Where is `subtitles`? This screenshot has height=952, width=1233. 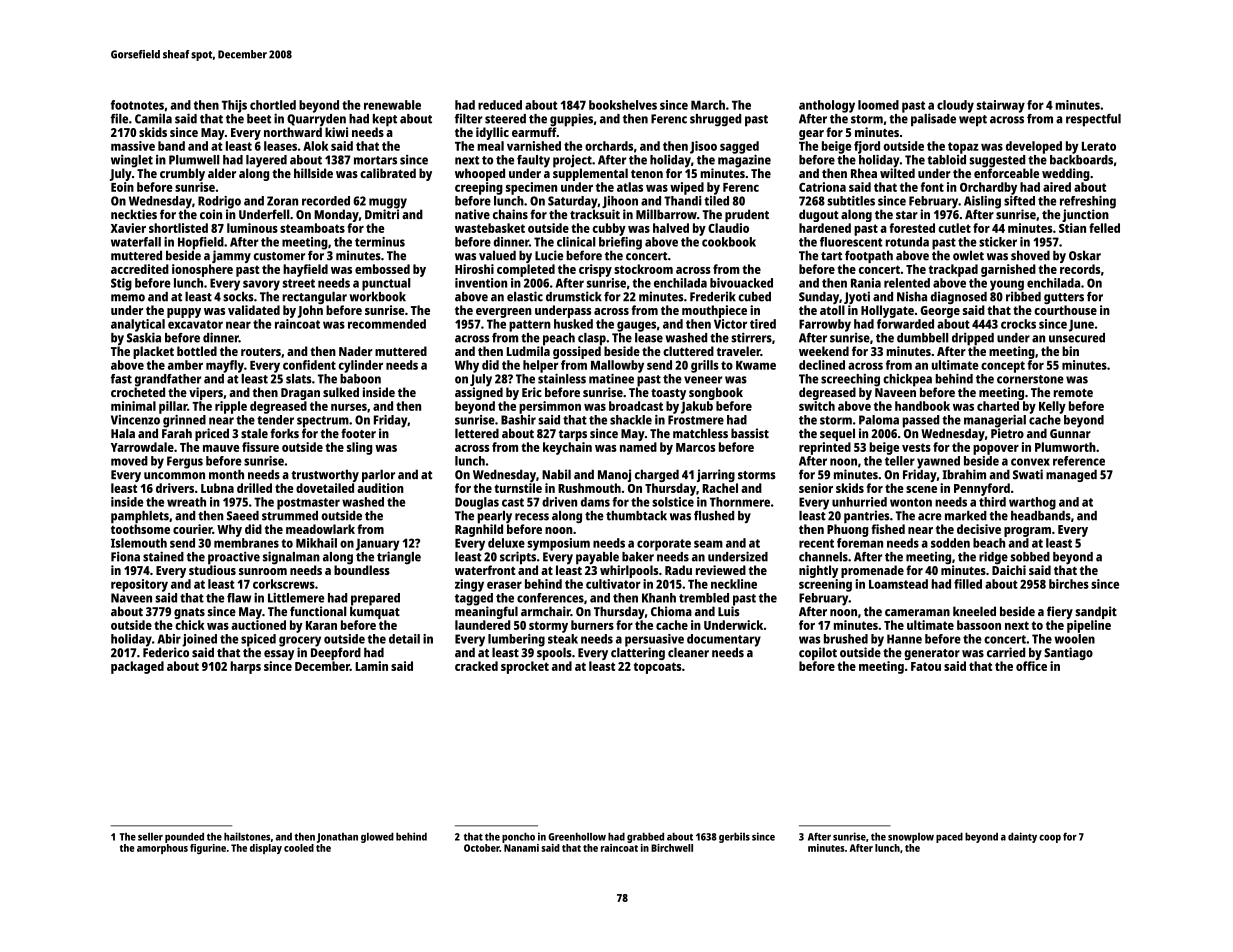 subtitles is located at coordinates (851, 201).
